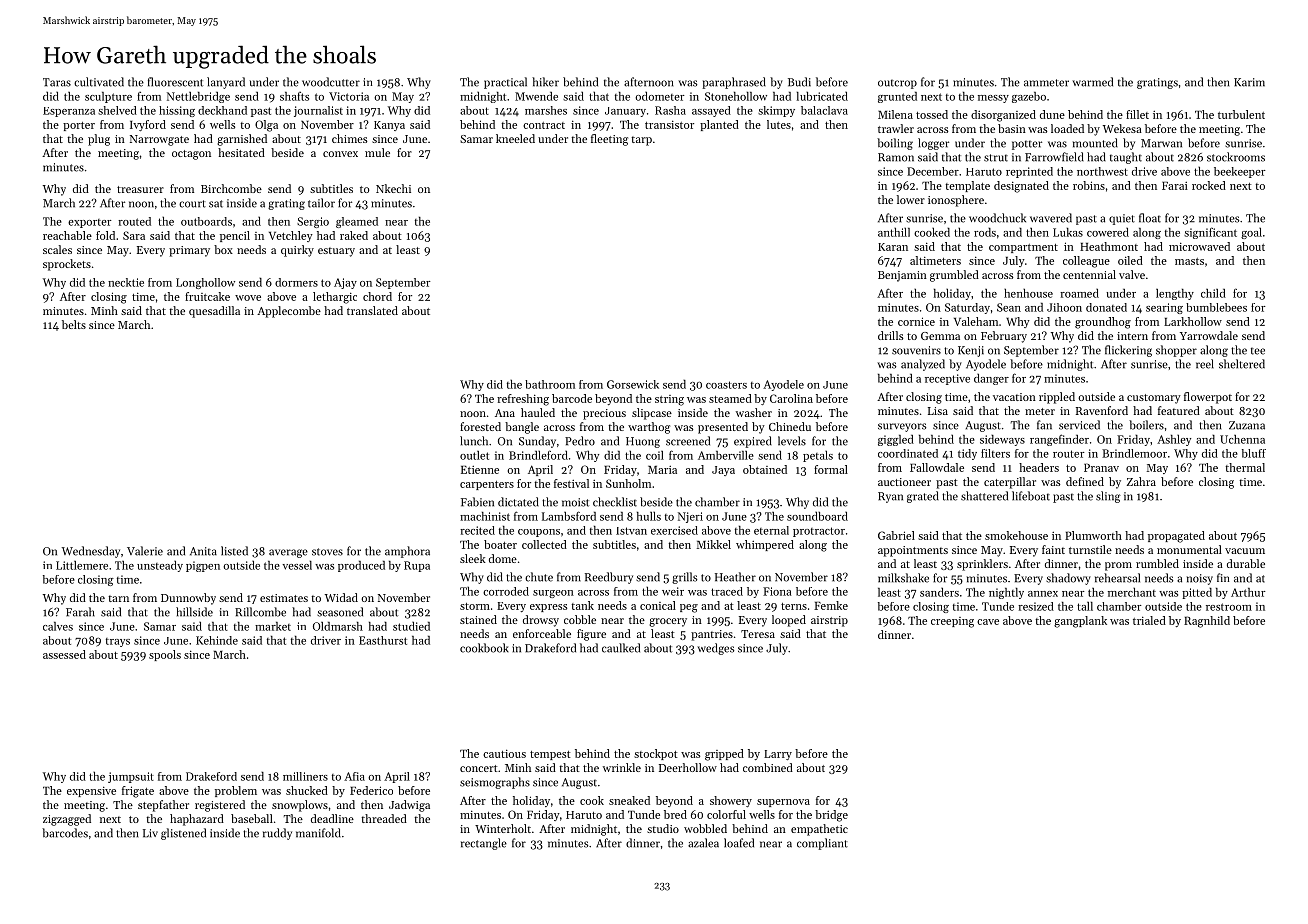  I want to click on convex, so click(340, 154).
